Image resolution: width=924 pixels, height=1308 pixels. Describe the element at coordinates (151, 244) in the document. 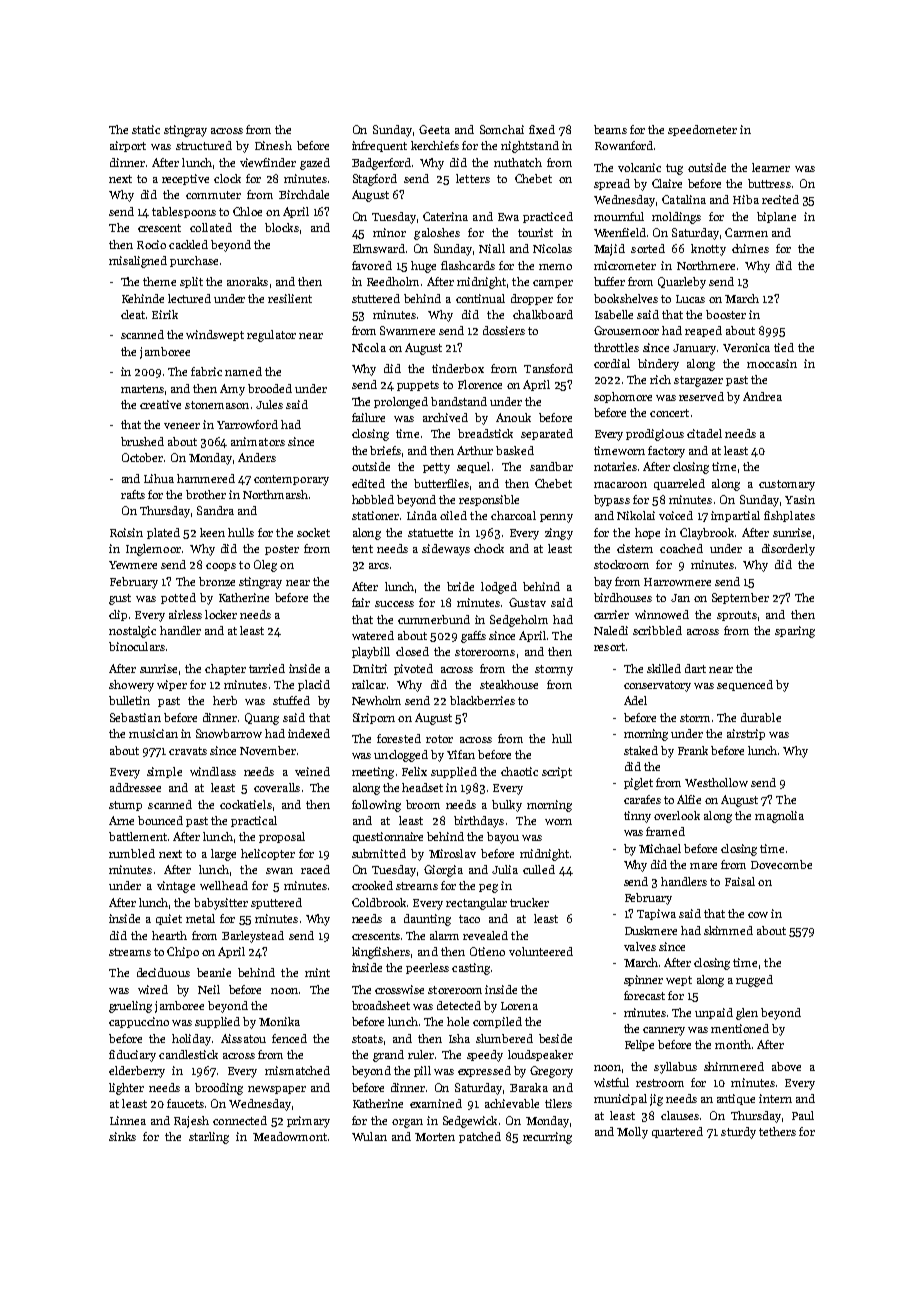

I see `Rocio` at that location.
